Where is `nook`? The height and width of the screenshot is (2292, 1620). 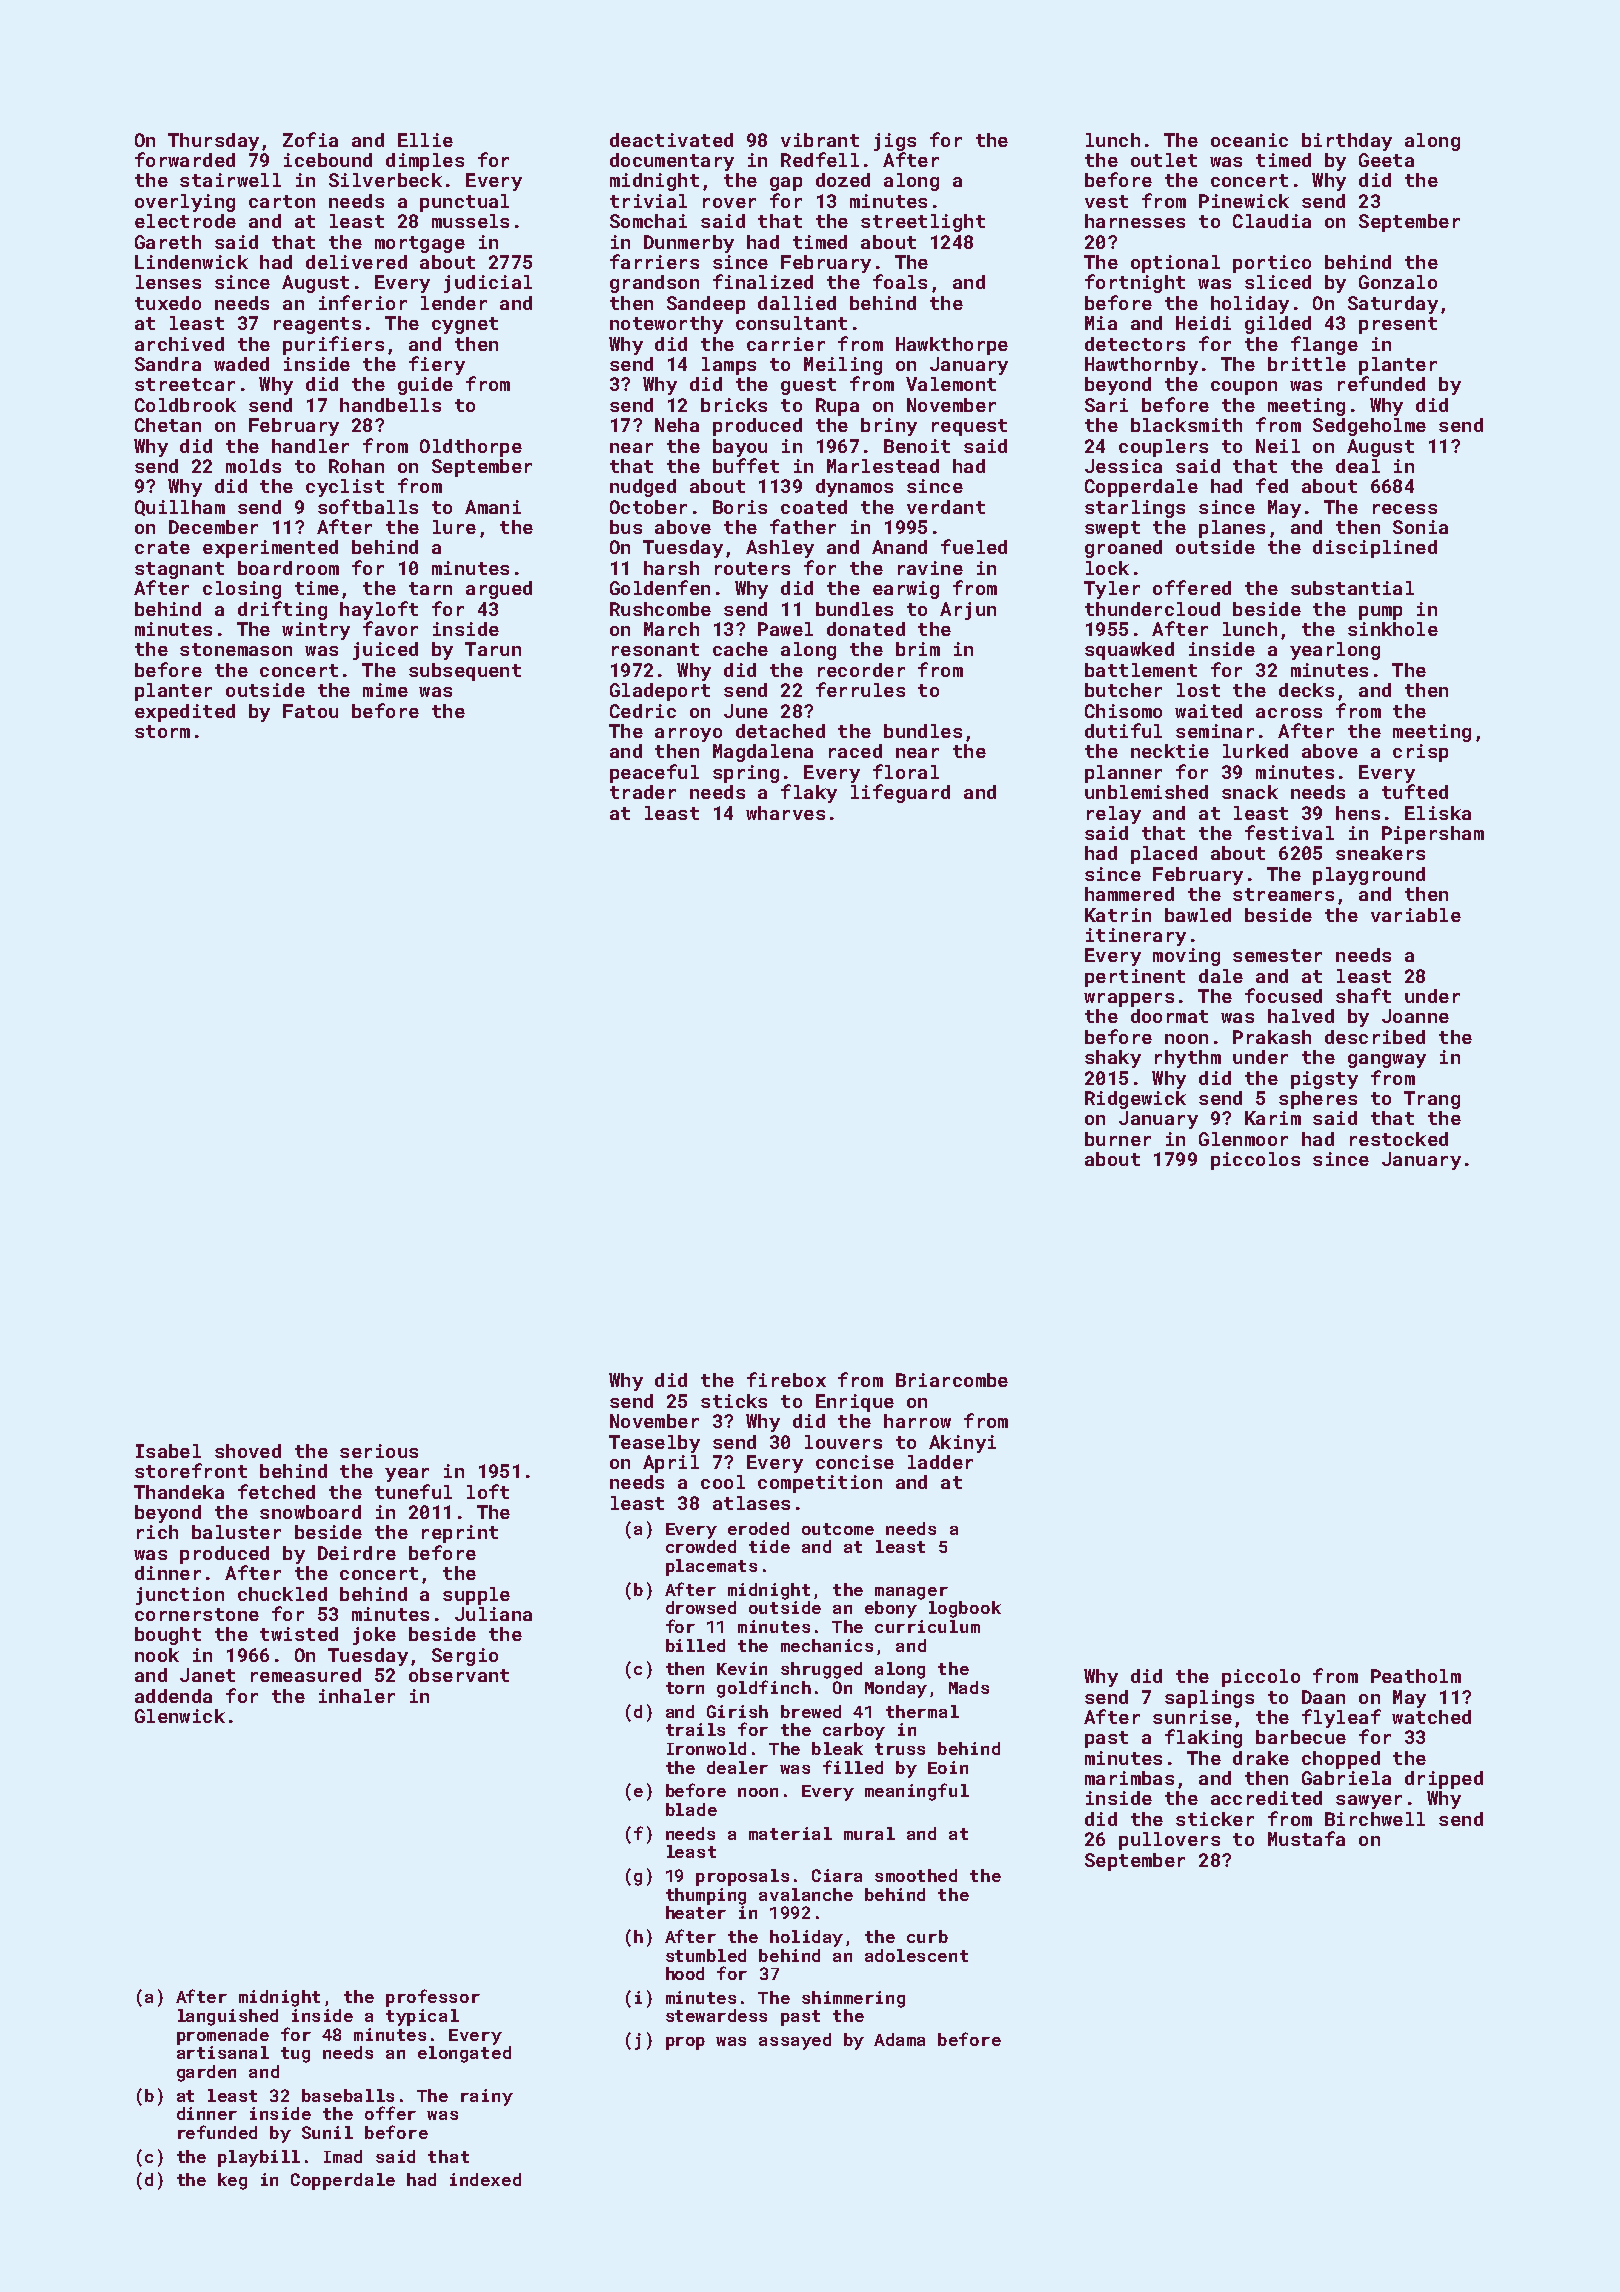
nook is located at coordinates (157, 1655).
